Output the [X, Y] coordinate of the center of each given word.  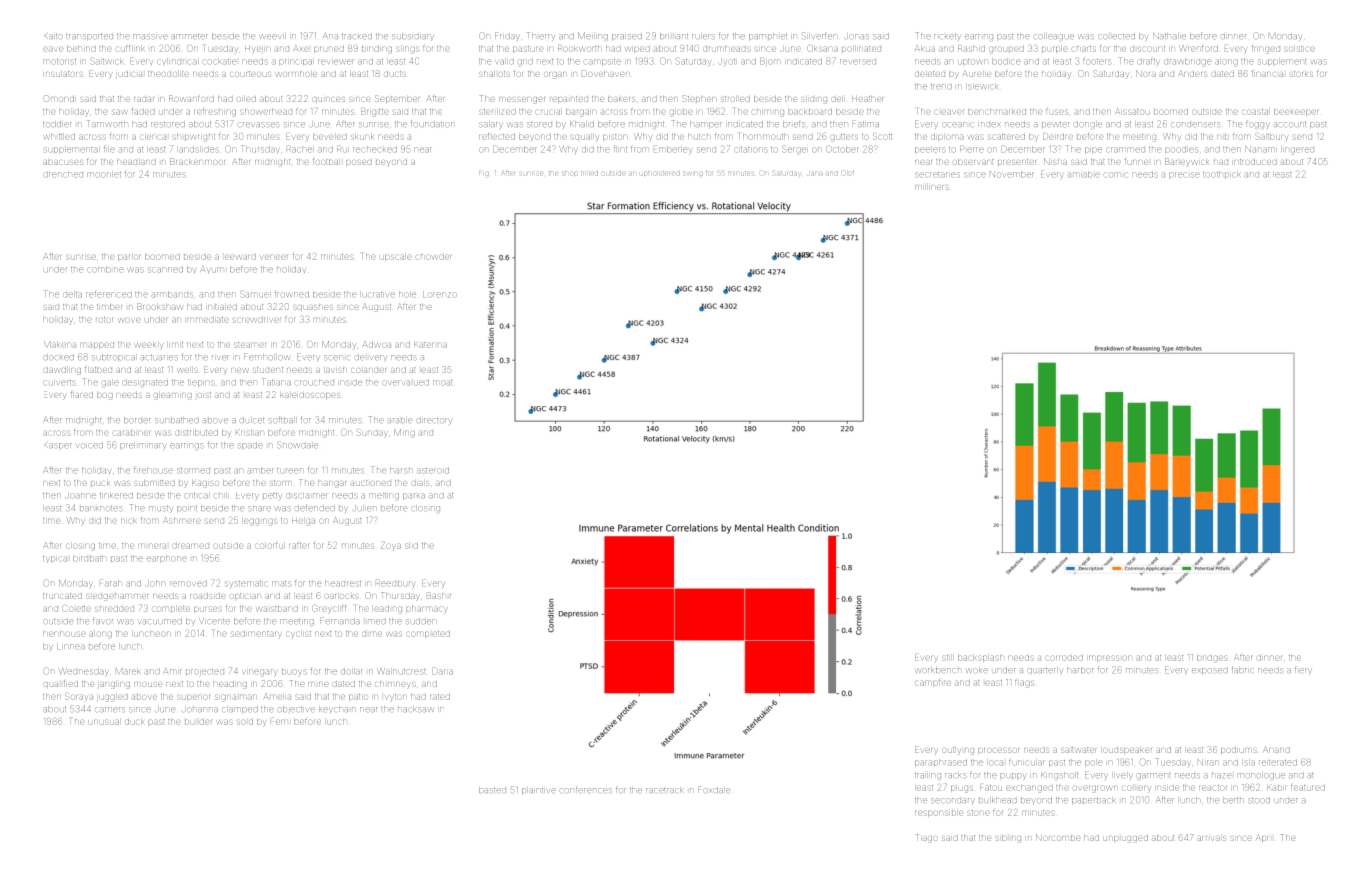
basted [492, 790]
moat [443, 383]
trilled [589, 173]
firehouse [153, 470]
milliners [932, 187]
